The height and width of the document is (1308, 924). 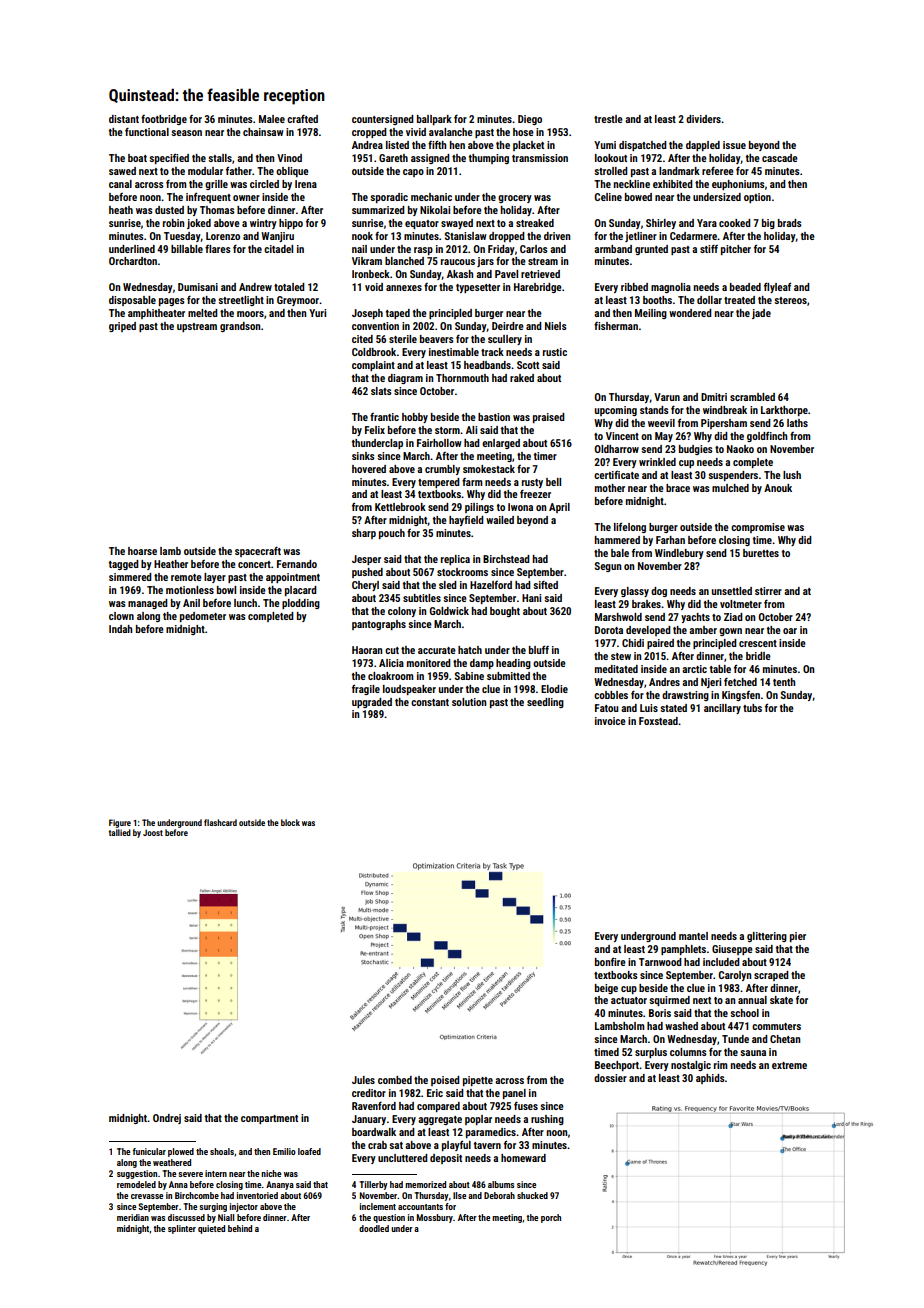 What do you see at coordinates (445, 1081) in the document?
I see `poised` at bounding box center [445, 1081].
